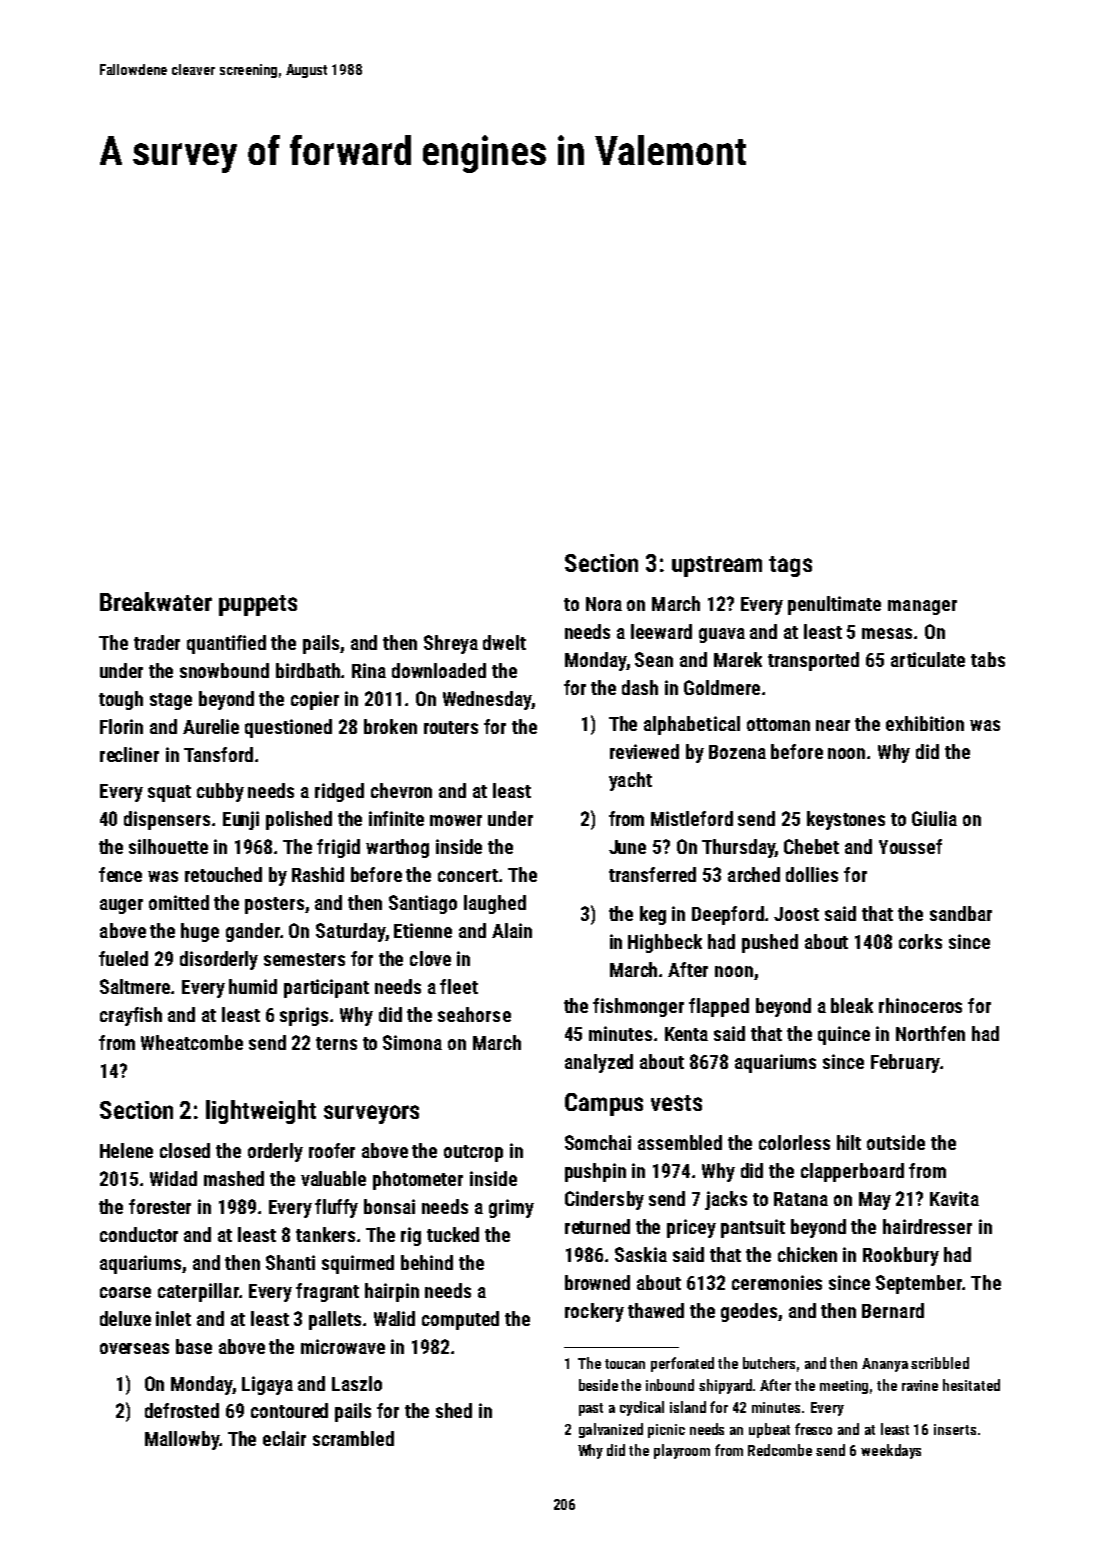  What do you see at coordinates (289, 1410) in the document?
I see `contoured` at bounding box center [289, 1410].
